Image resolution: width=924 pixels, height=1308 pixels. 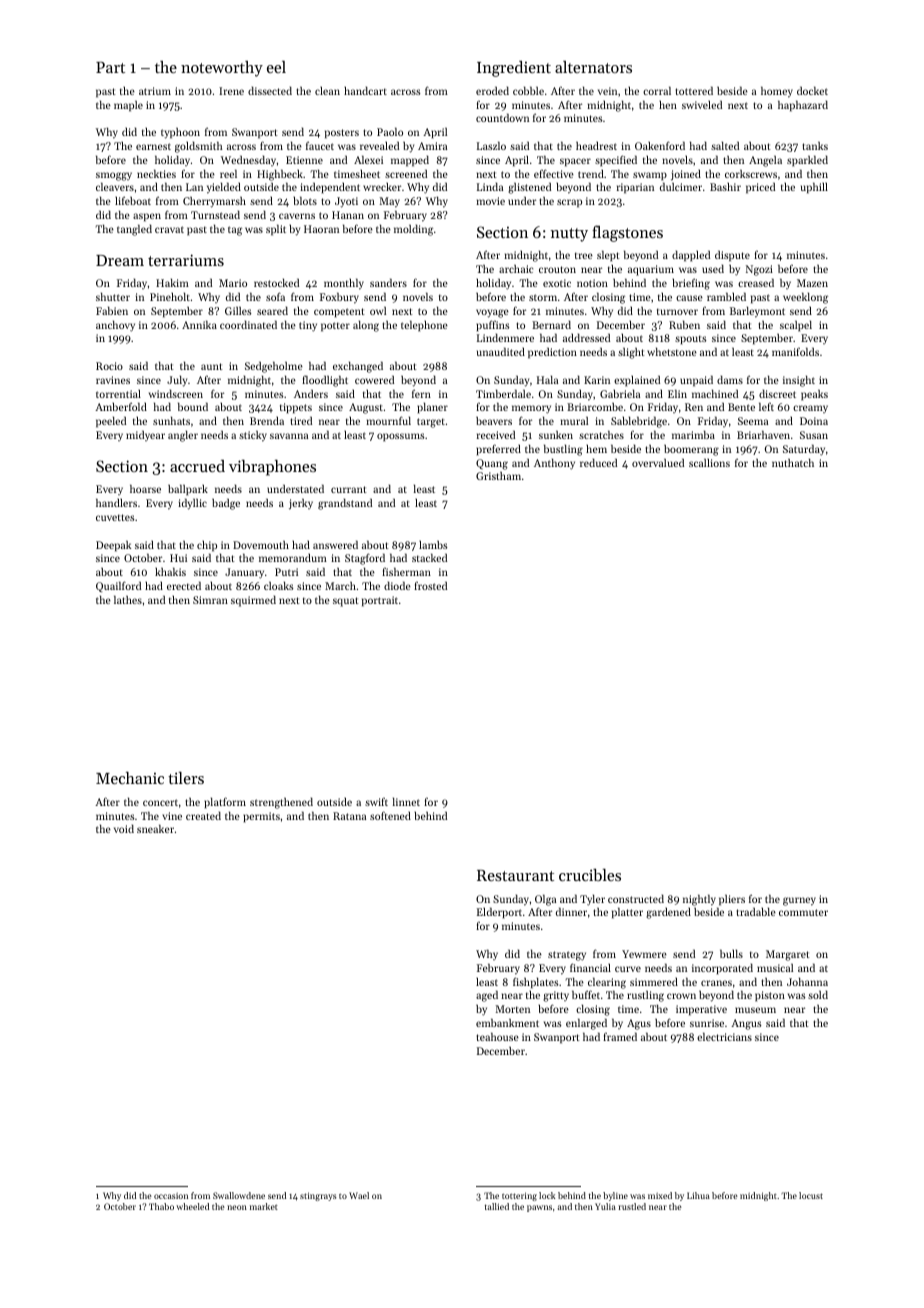 I want to click on occasion, so click(x=171, y=1196).
